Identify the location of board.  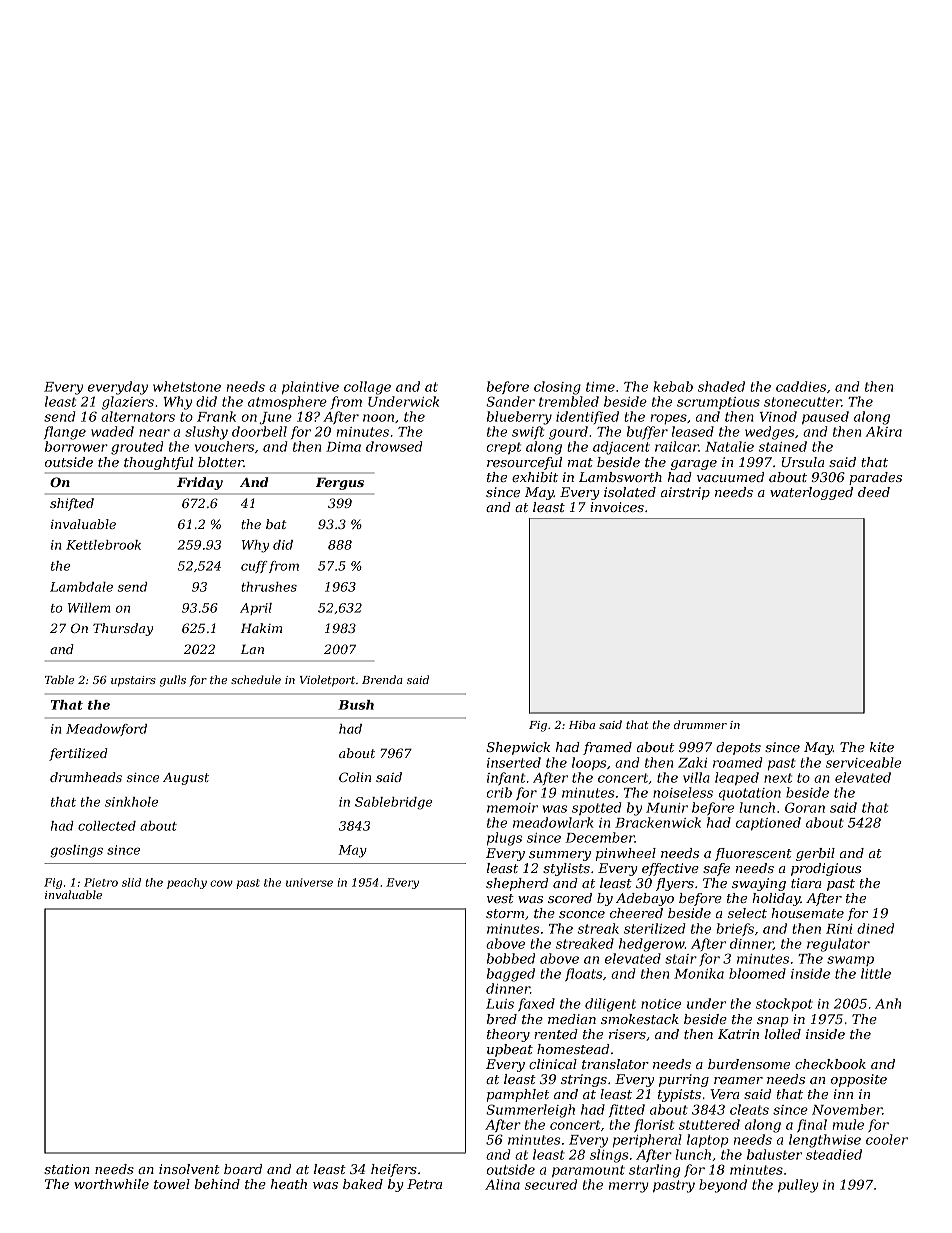
(243, 1169).
